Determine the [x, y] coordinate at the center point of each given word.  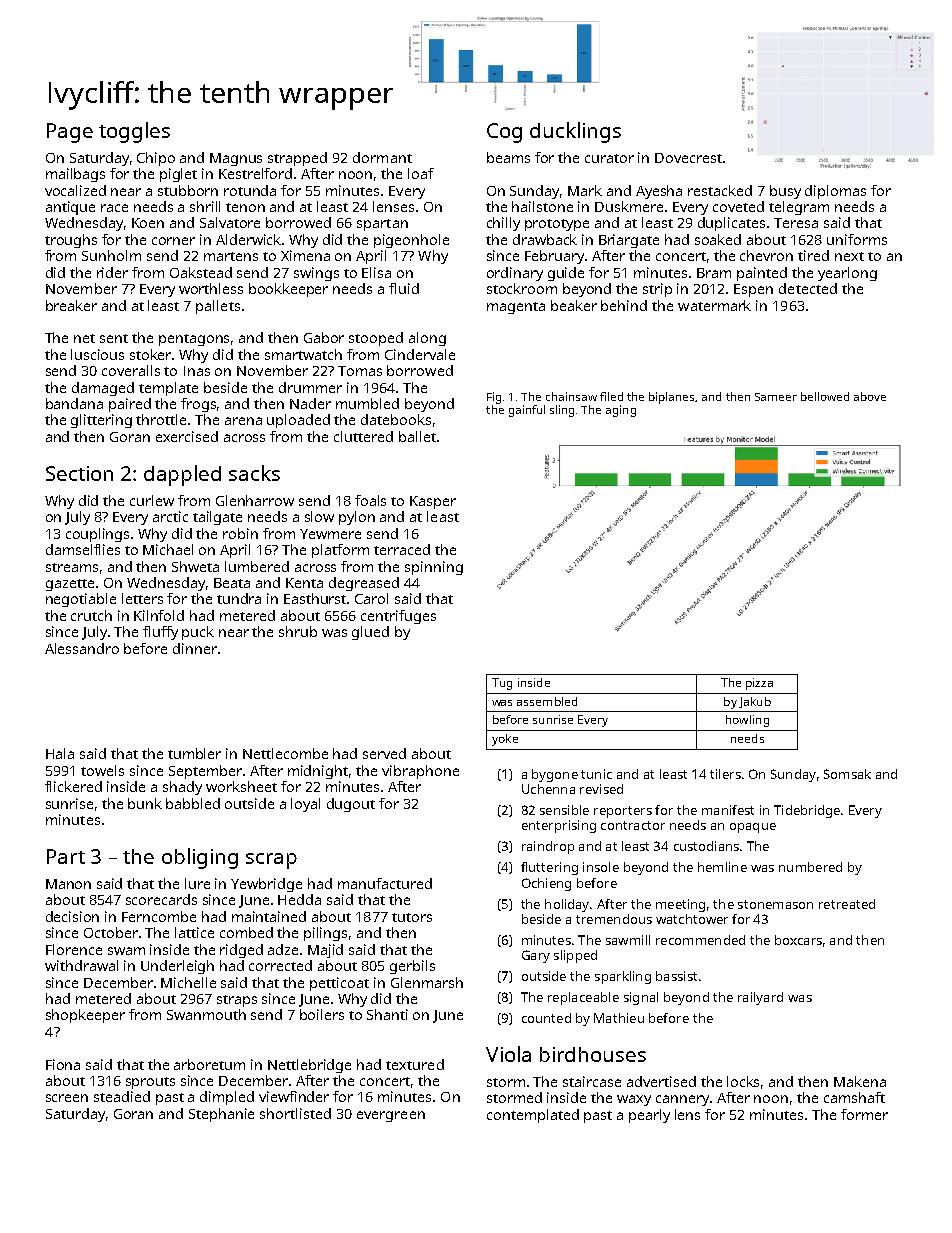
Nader [310, 403]
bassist [676, 976]
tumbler [194, 753]
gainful [527, 411]
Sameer [776, 397]
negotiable [81, 600]
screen [67, 1098]
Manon [68, 884]
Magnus [236, 159]
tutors [412, 917]
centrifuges [398, 617]
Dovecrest [688, 158]
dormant [382, 157]
